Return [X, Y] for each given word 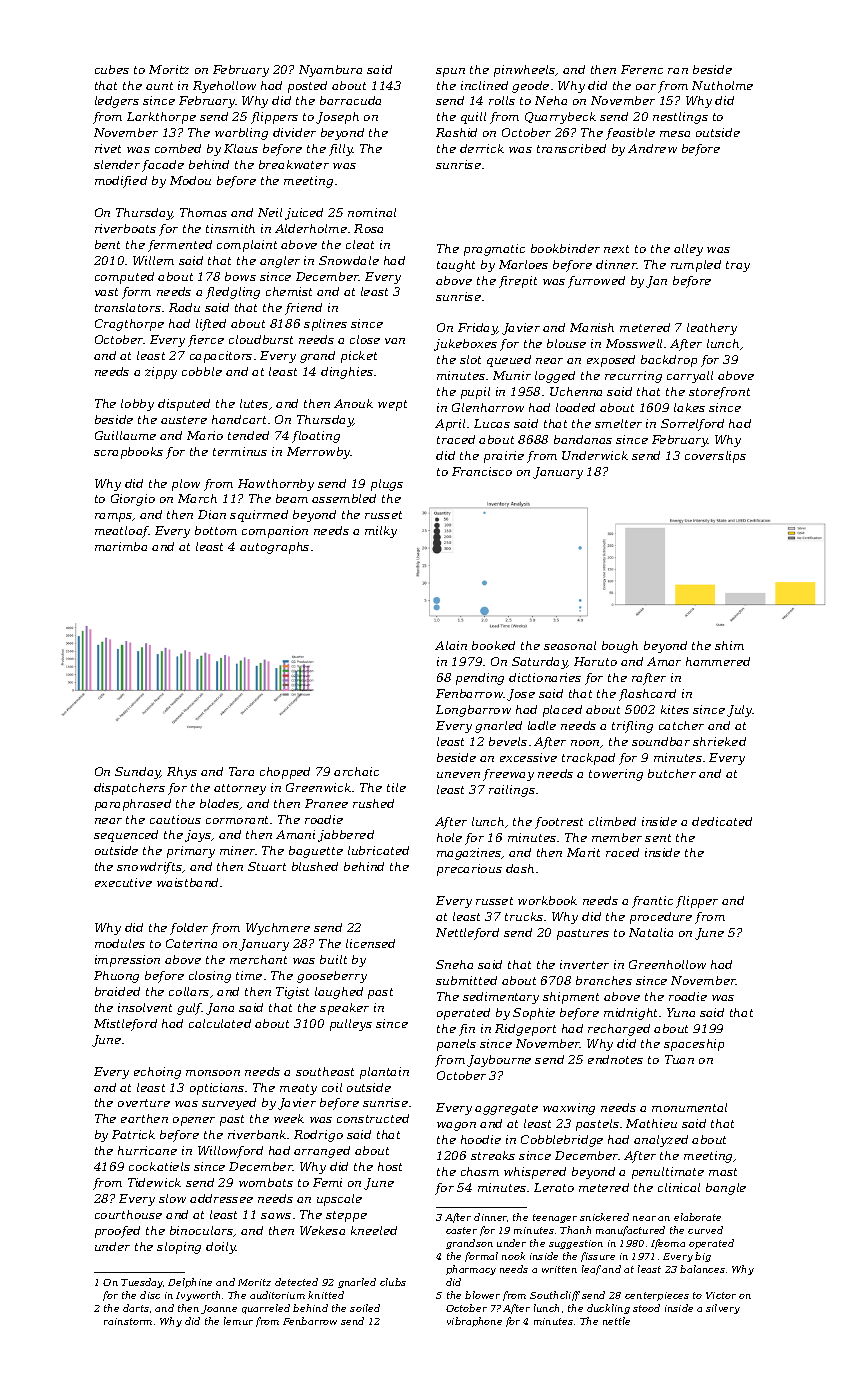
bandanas [583, 439]
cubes [112, 69]
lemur [238, 1321]
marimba [121, 546]
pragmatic [494, 250]
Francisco [482, 471]
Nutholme [722, 85]
